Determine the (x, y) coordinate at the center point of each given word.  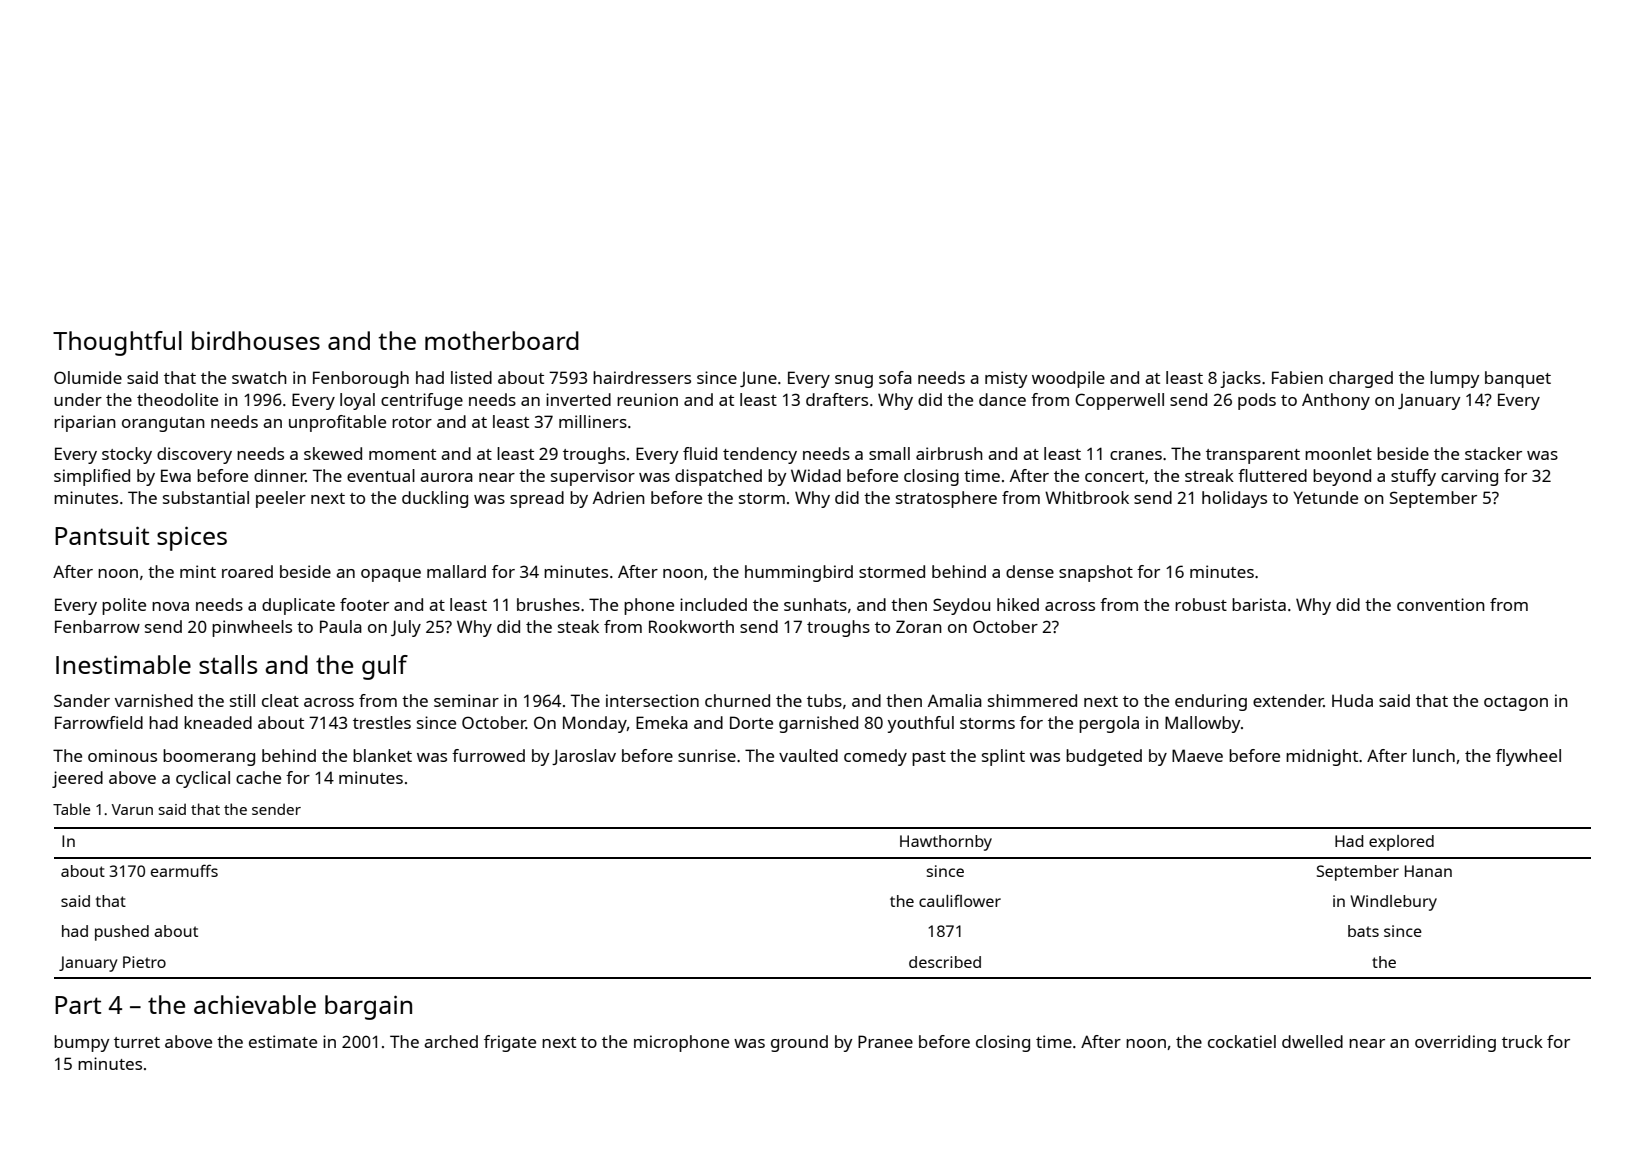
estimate (283, 1041)
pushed (122, 933)
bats (1363, 931)
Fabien (1297, 377)
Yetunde (1325, 497)
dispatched (718, 477)
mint (198, 571)
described (945, 962)
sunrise (707, 755)
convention (1441, 604)
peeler (281, 499)
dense (1030, 571)
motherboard (502, 340)
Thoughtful (117, 343)
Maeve (1197, 755)
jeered (77, 779)
